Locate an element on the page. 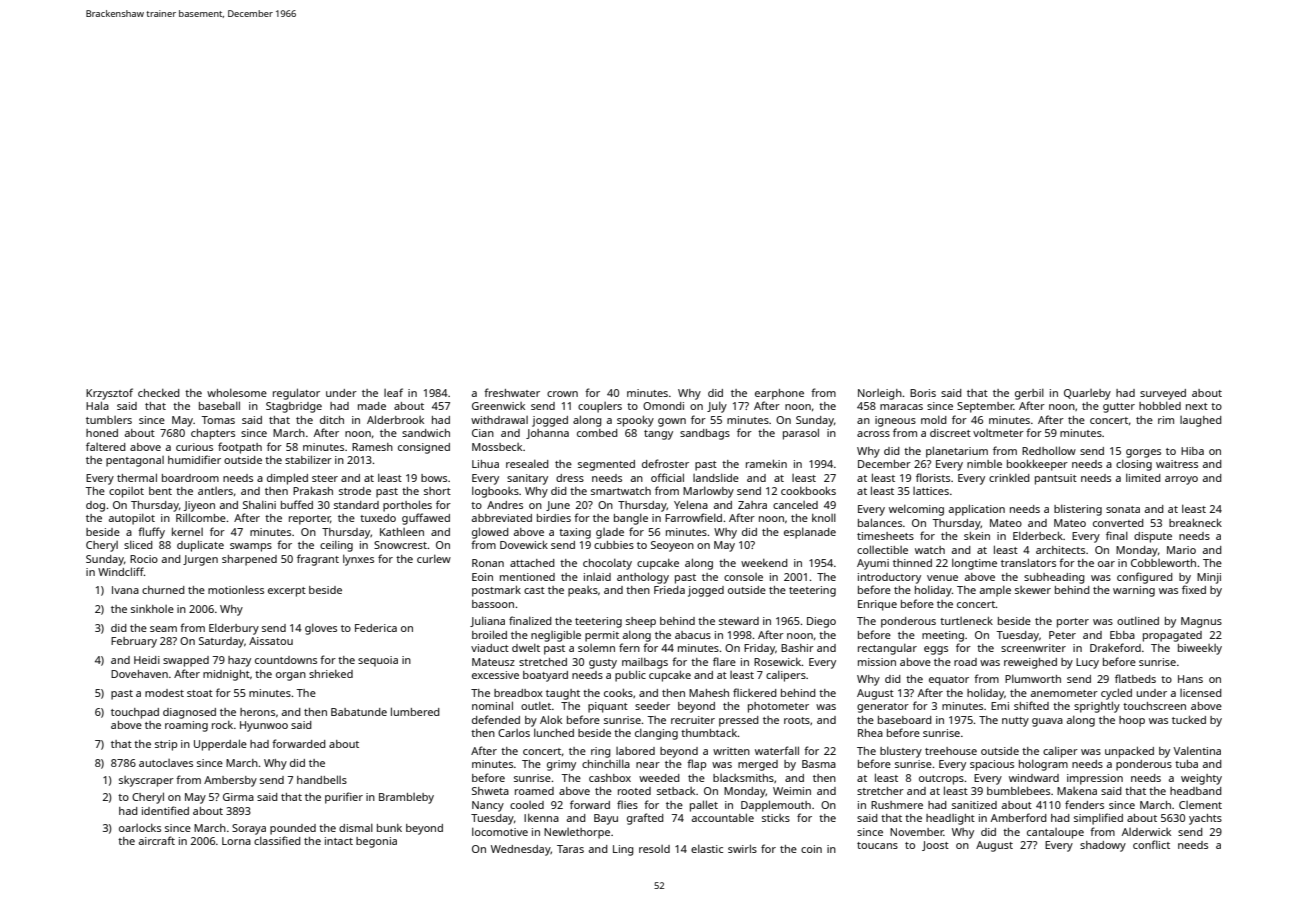 The image size is (1308, 924). sinkhole is located at coordinates (152, 609).
